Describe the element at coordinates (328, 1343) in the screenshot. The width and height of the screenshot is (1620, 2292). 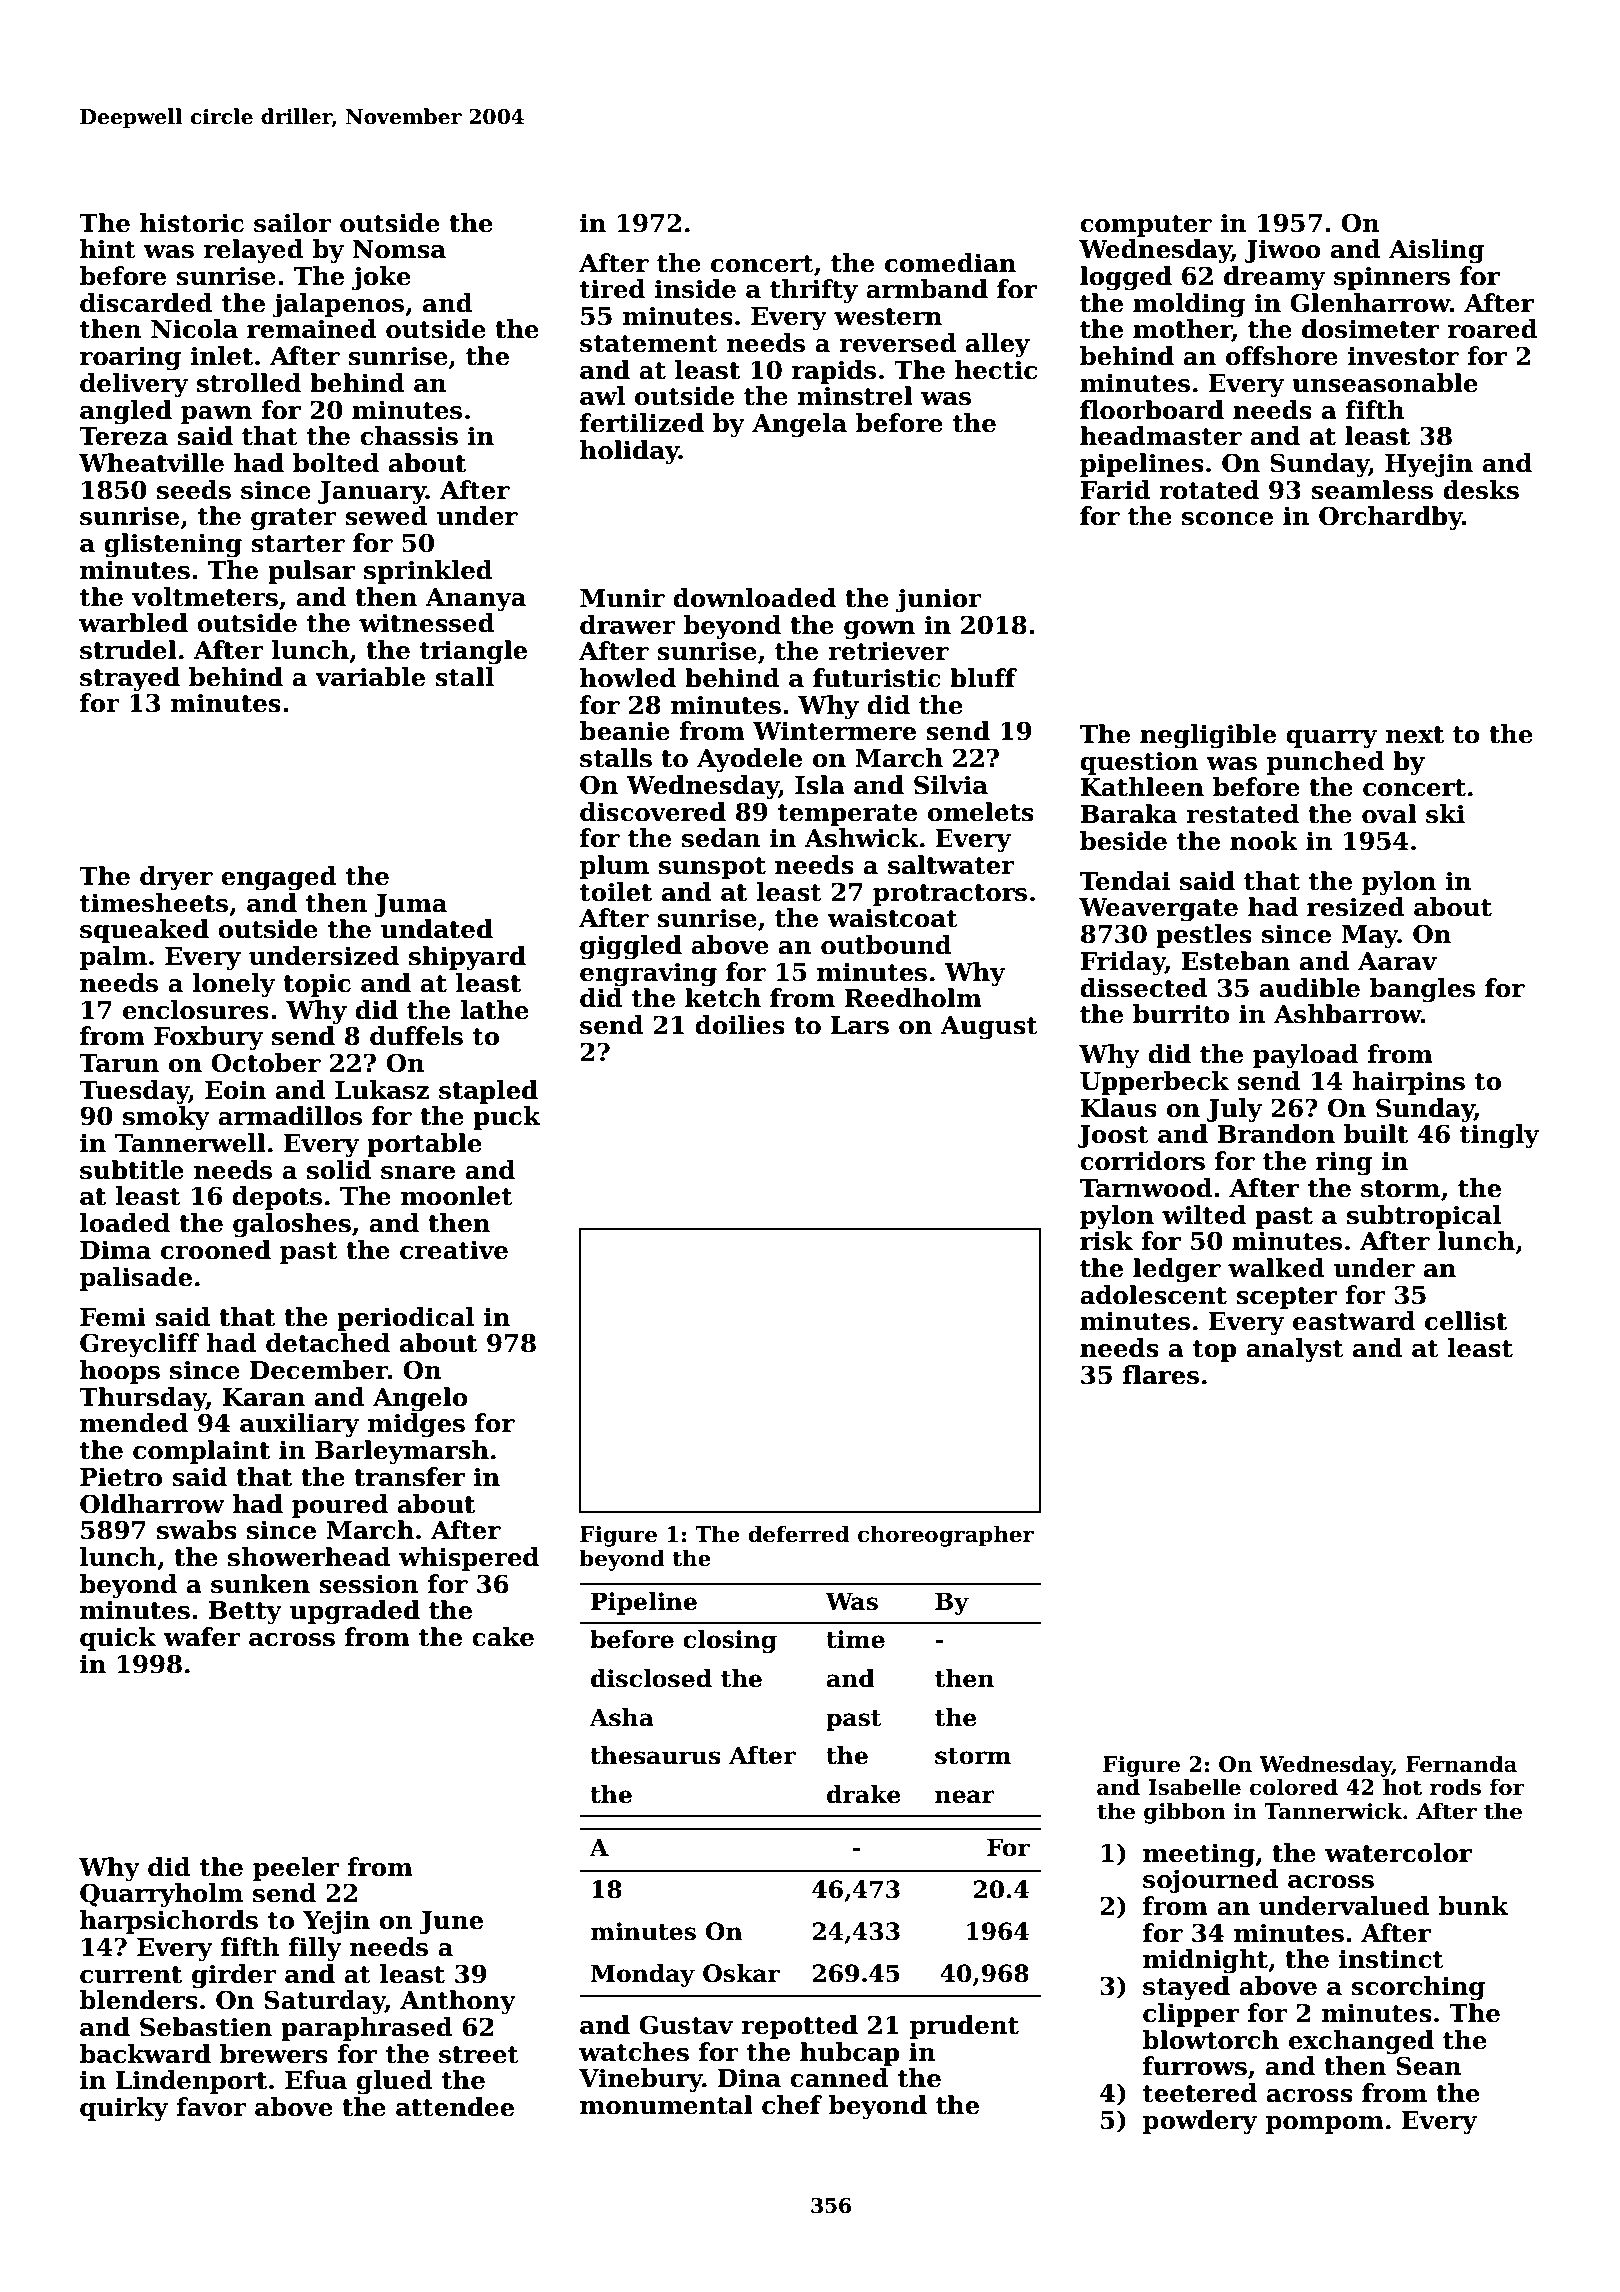
I see `detached` at that location.
